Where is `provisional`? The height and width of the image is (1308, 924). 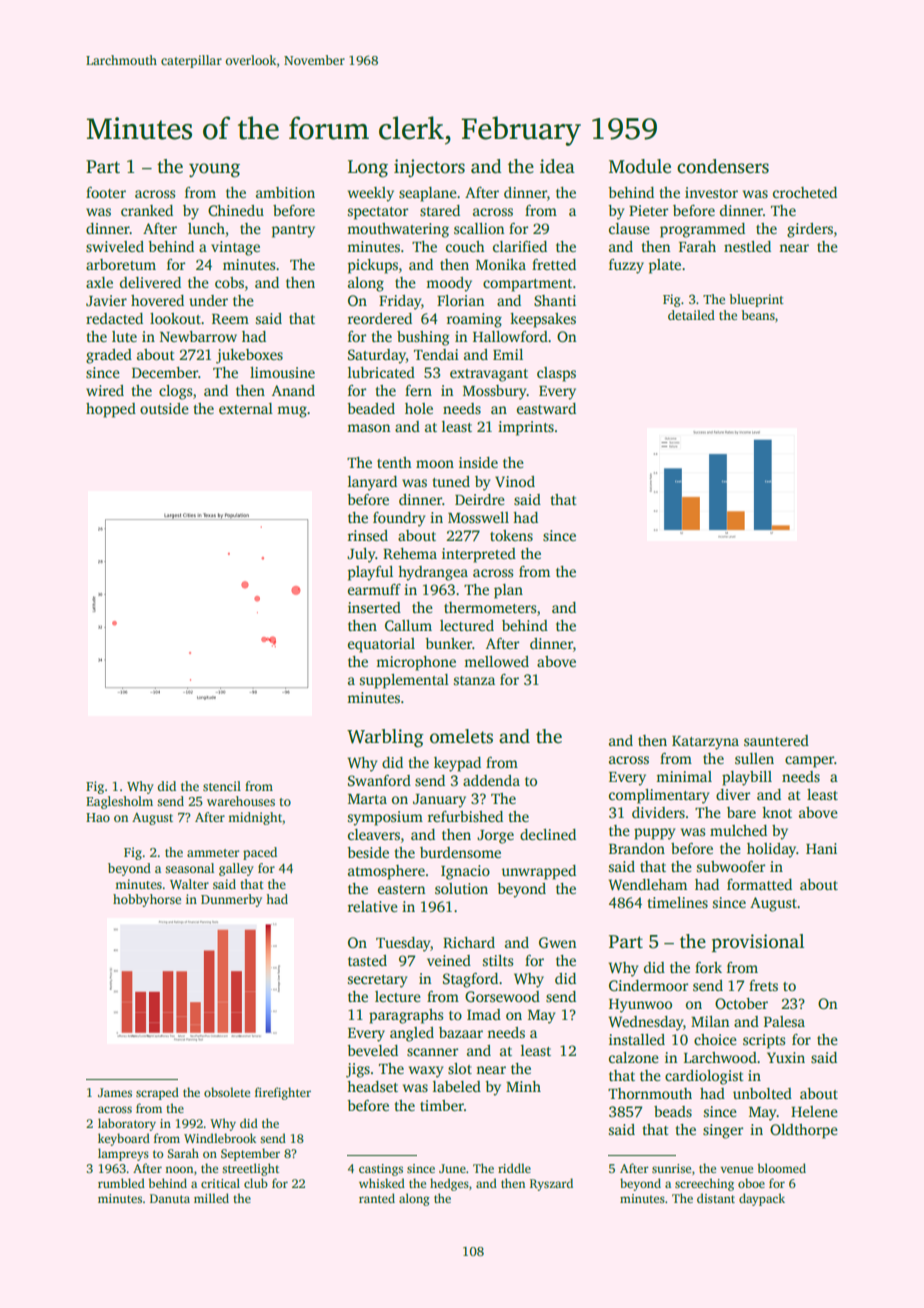
provisional is located at coordinates (758, 943).
